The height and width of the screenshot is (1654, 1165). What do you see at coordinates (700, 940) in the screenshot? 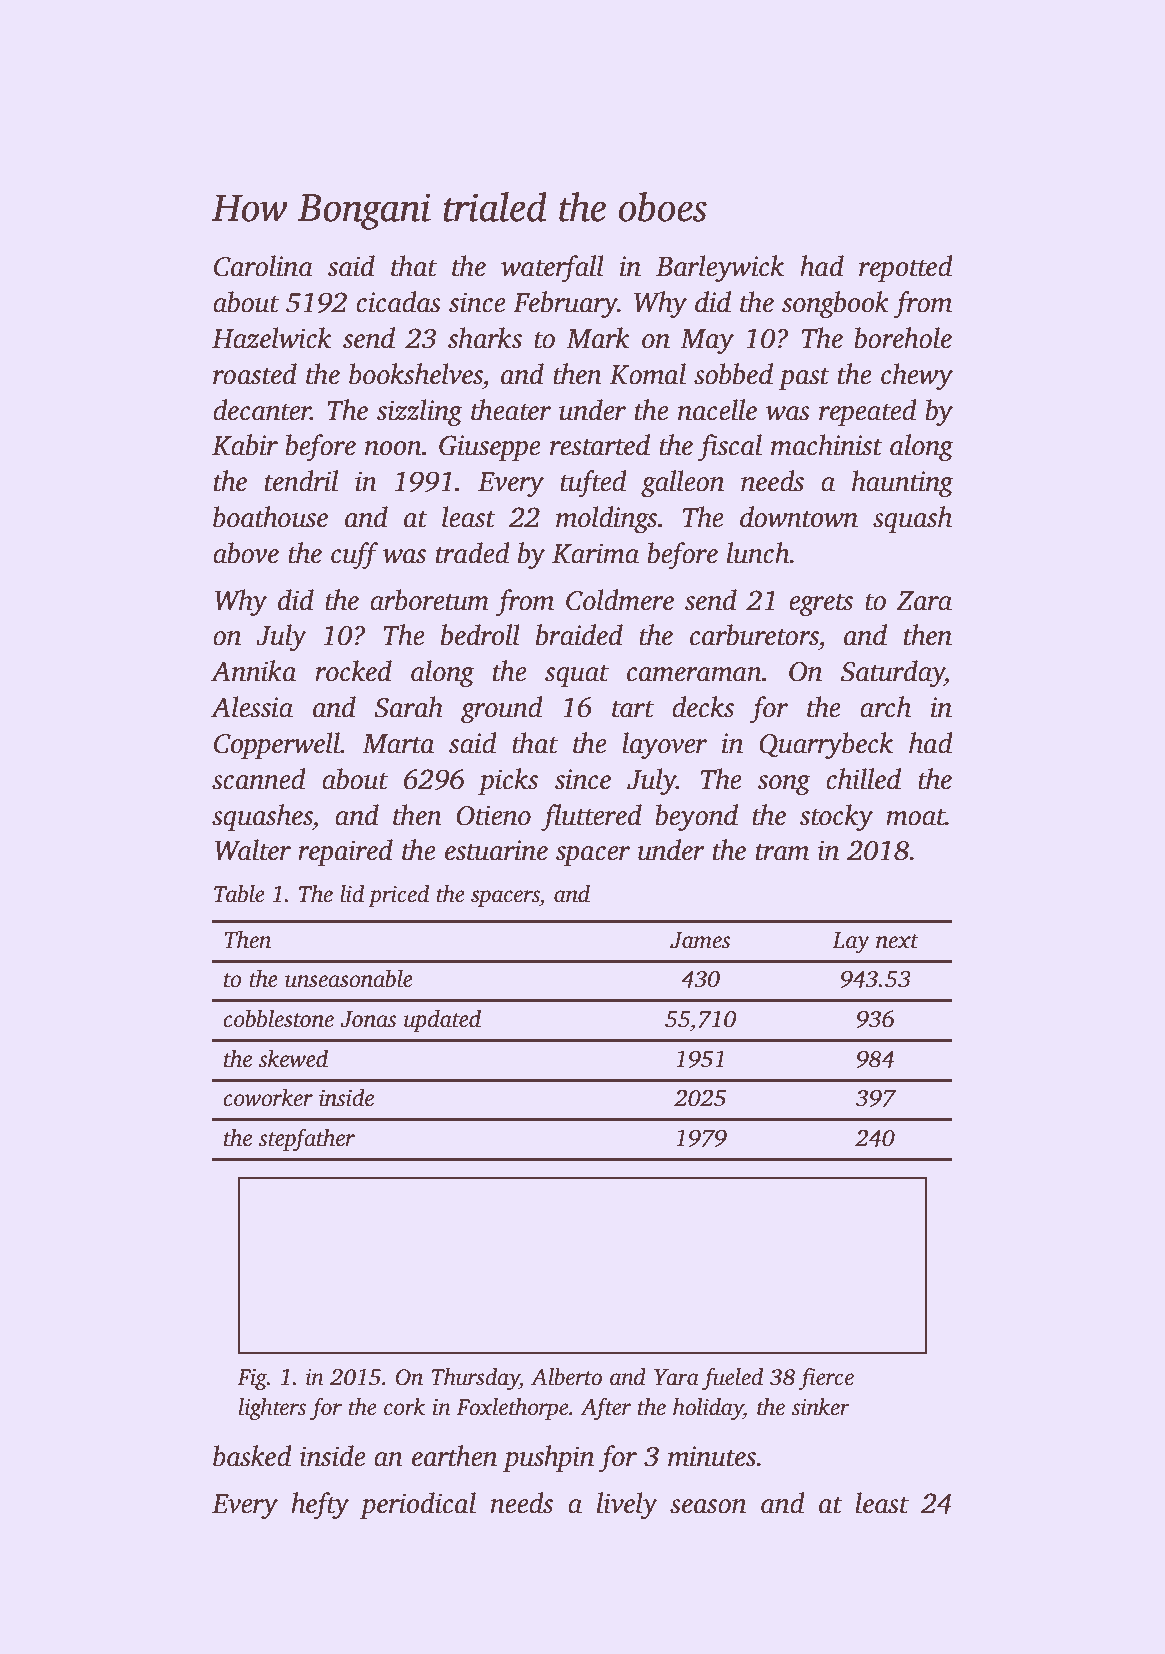
I see `James` at bounding box center [700, 940].
